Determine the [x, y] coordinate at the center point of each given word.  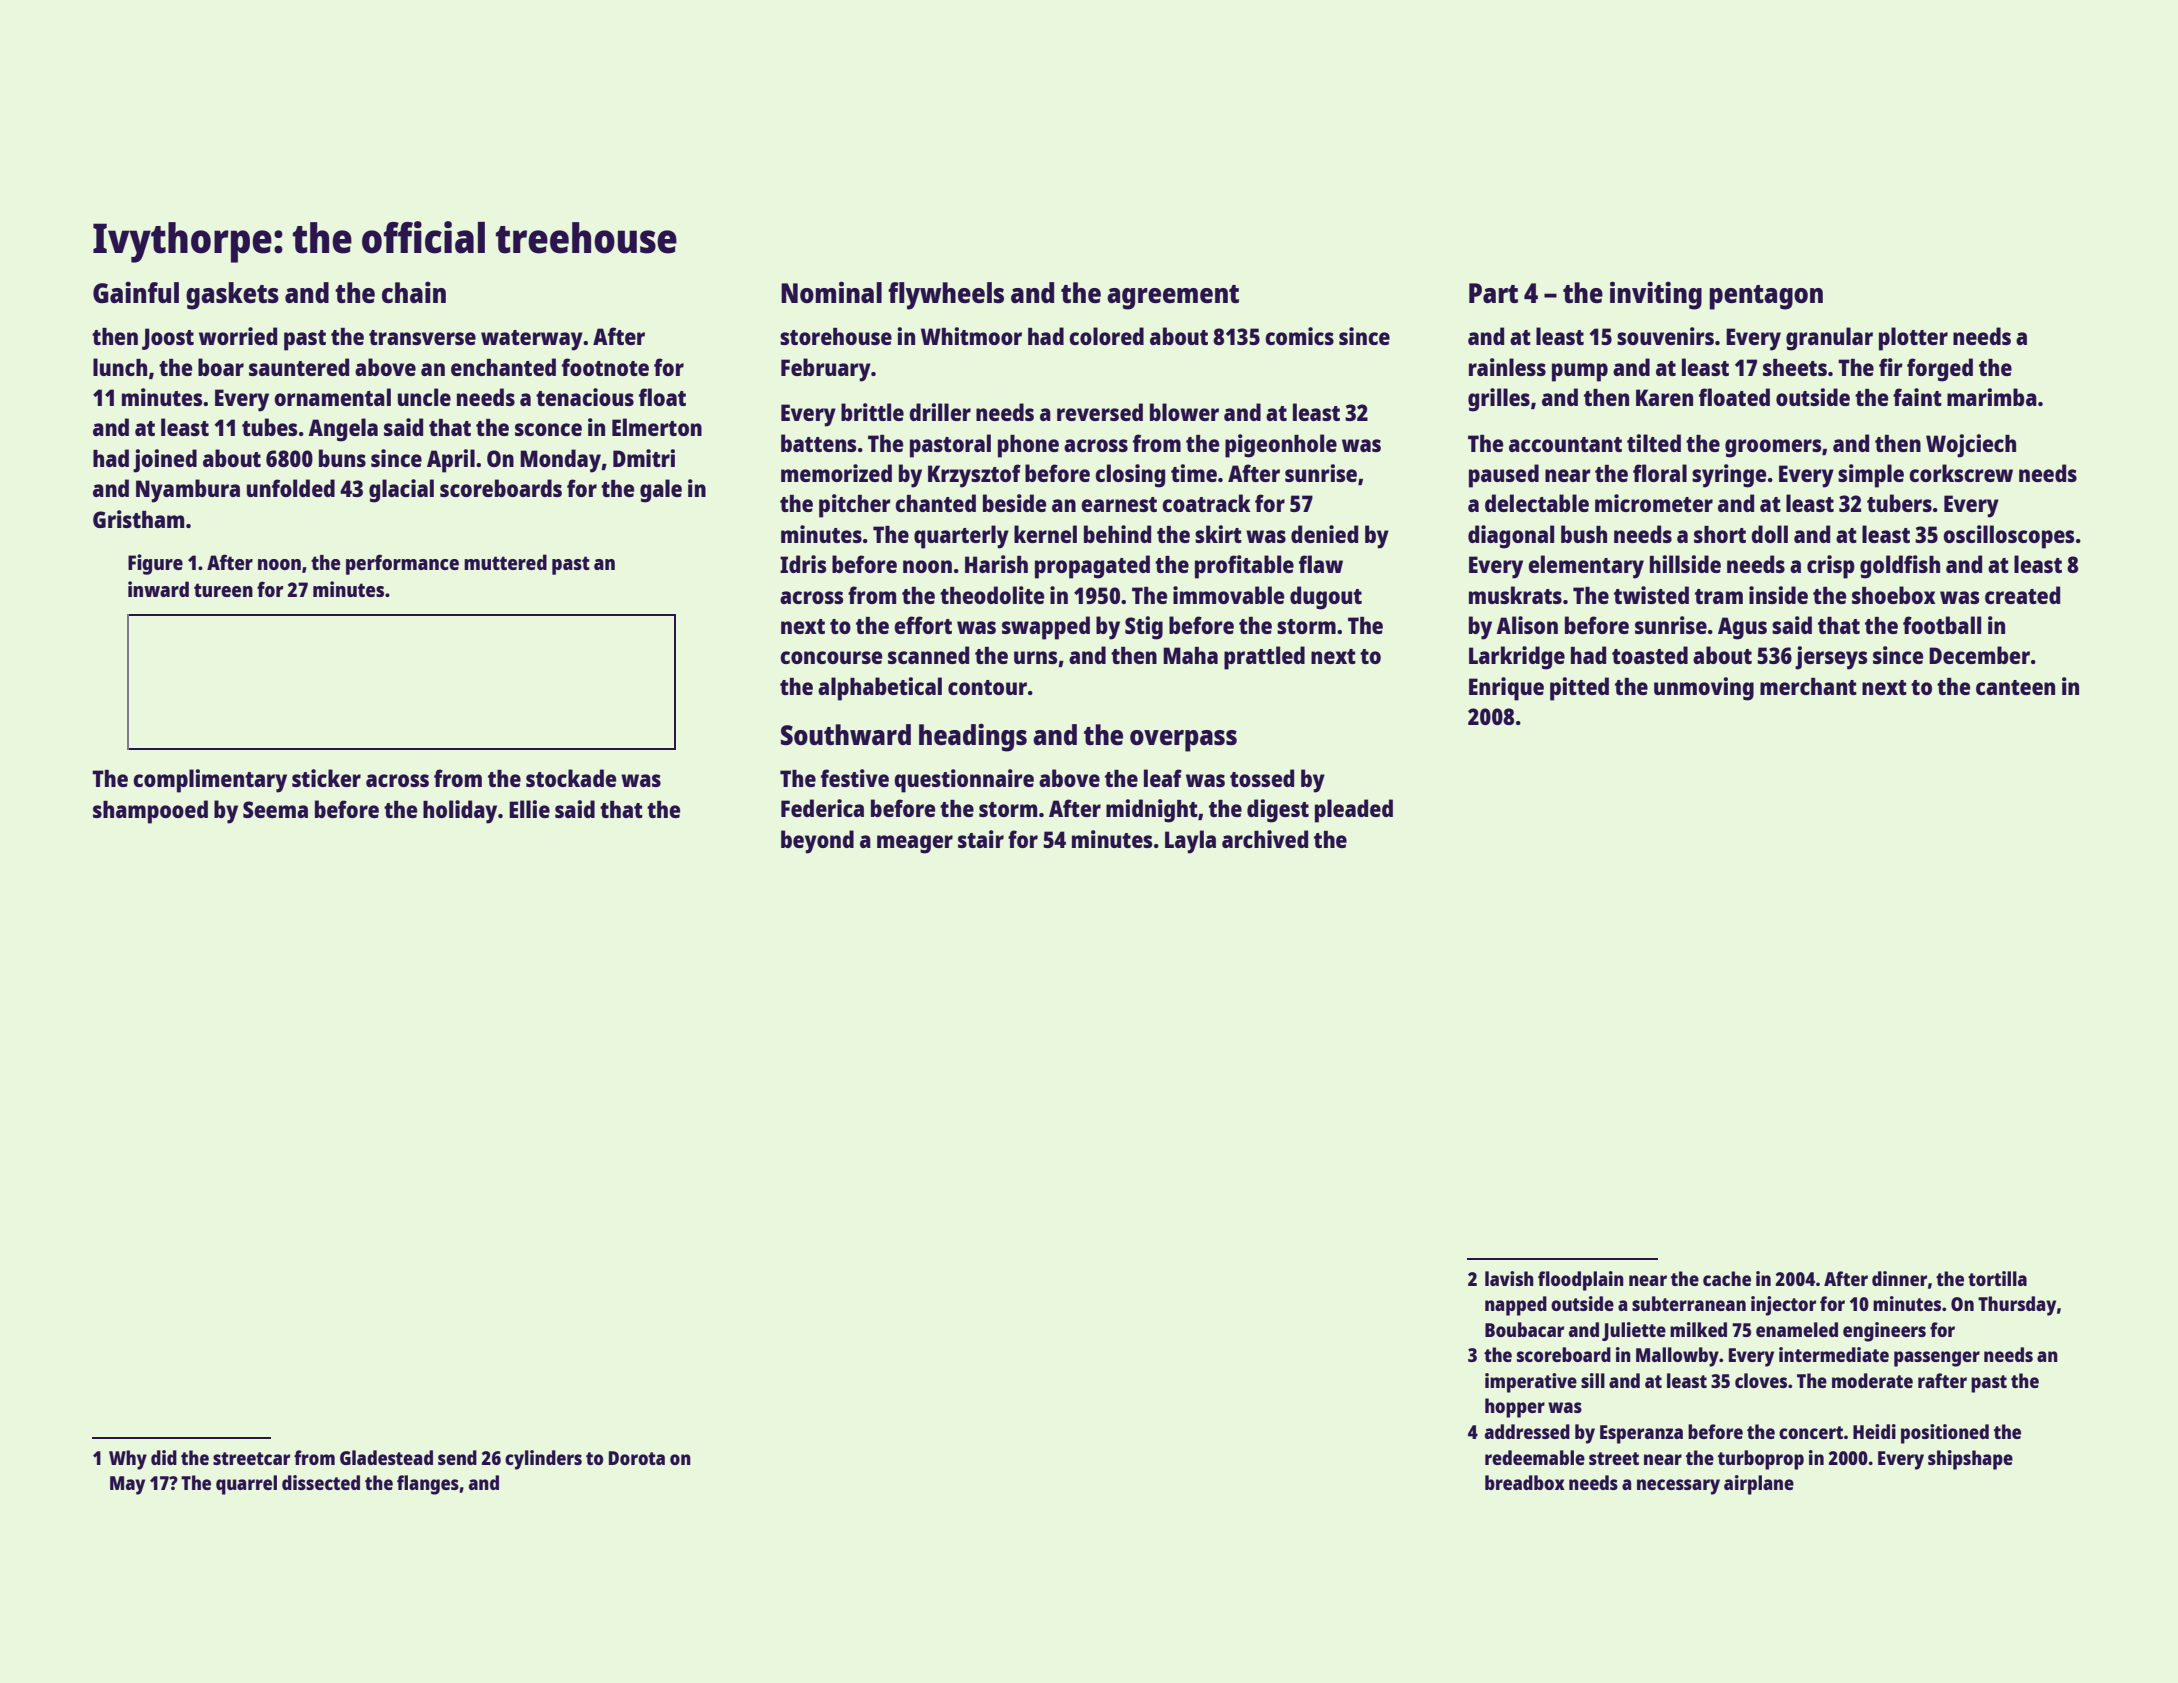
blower [1184, 412]
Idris [803, 564]
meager [915, 844]
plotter [1913, 339]
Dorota [637, 1458]
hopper [1515, 1408]
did [164, 1457]
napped [1516, 1306]
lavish [1509, 1278]
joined [165, 461]
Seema [275, 809]
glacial [401, 491]
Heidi [1874, 1431]
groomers [1773, 448]
